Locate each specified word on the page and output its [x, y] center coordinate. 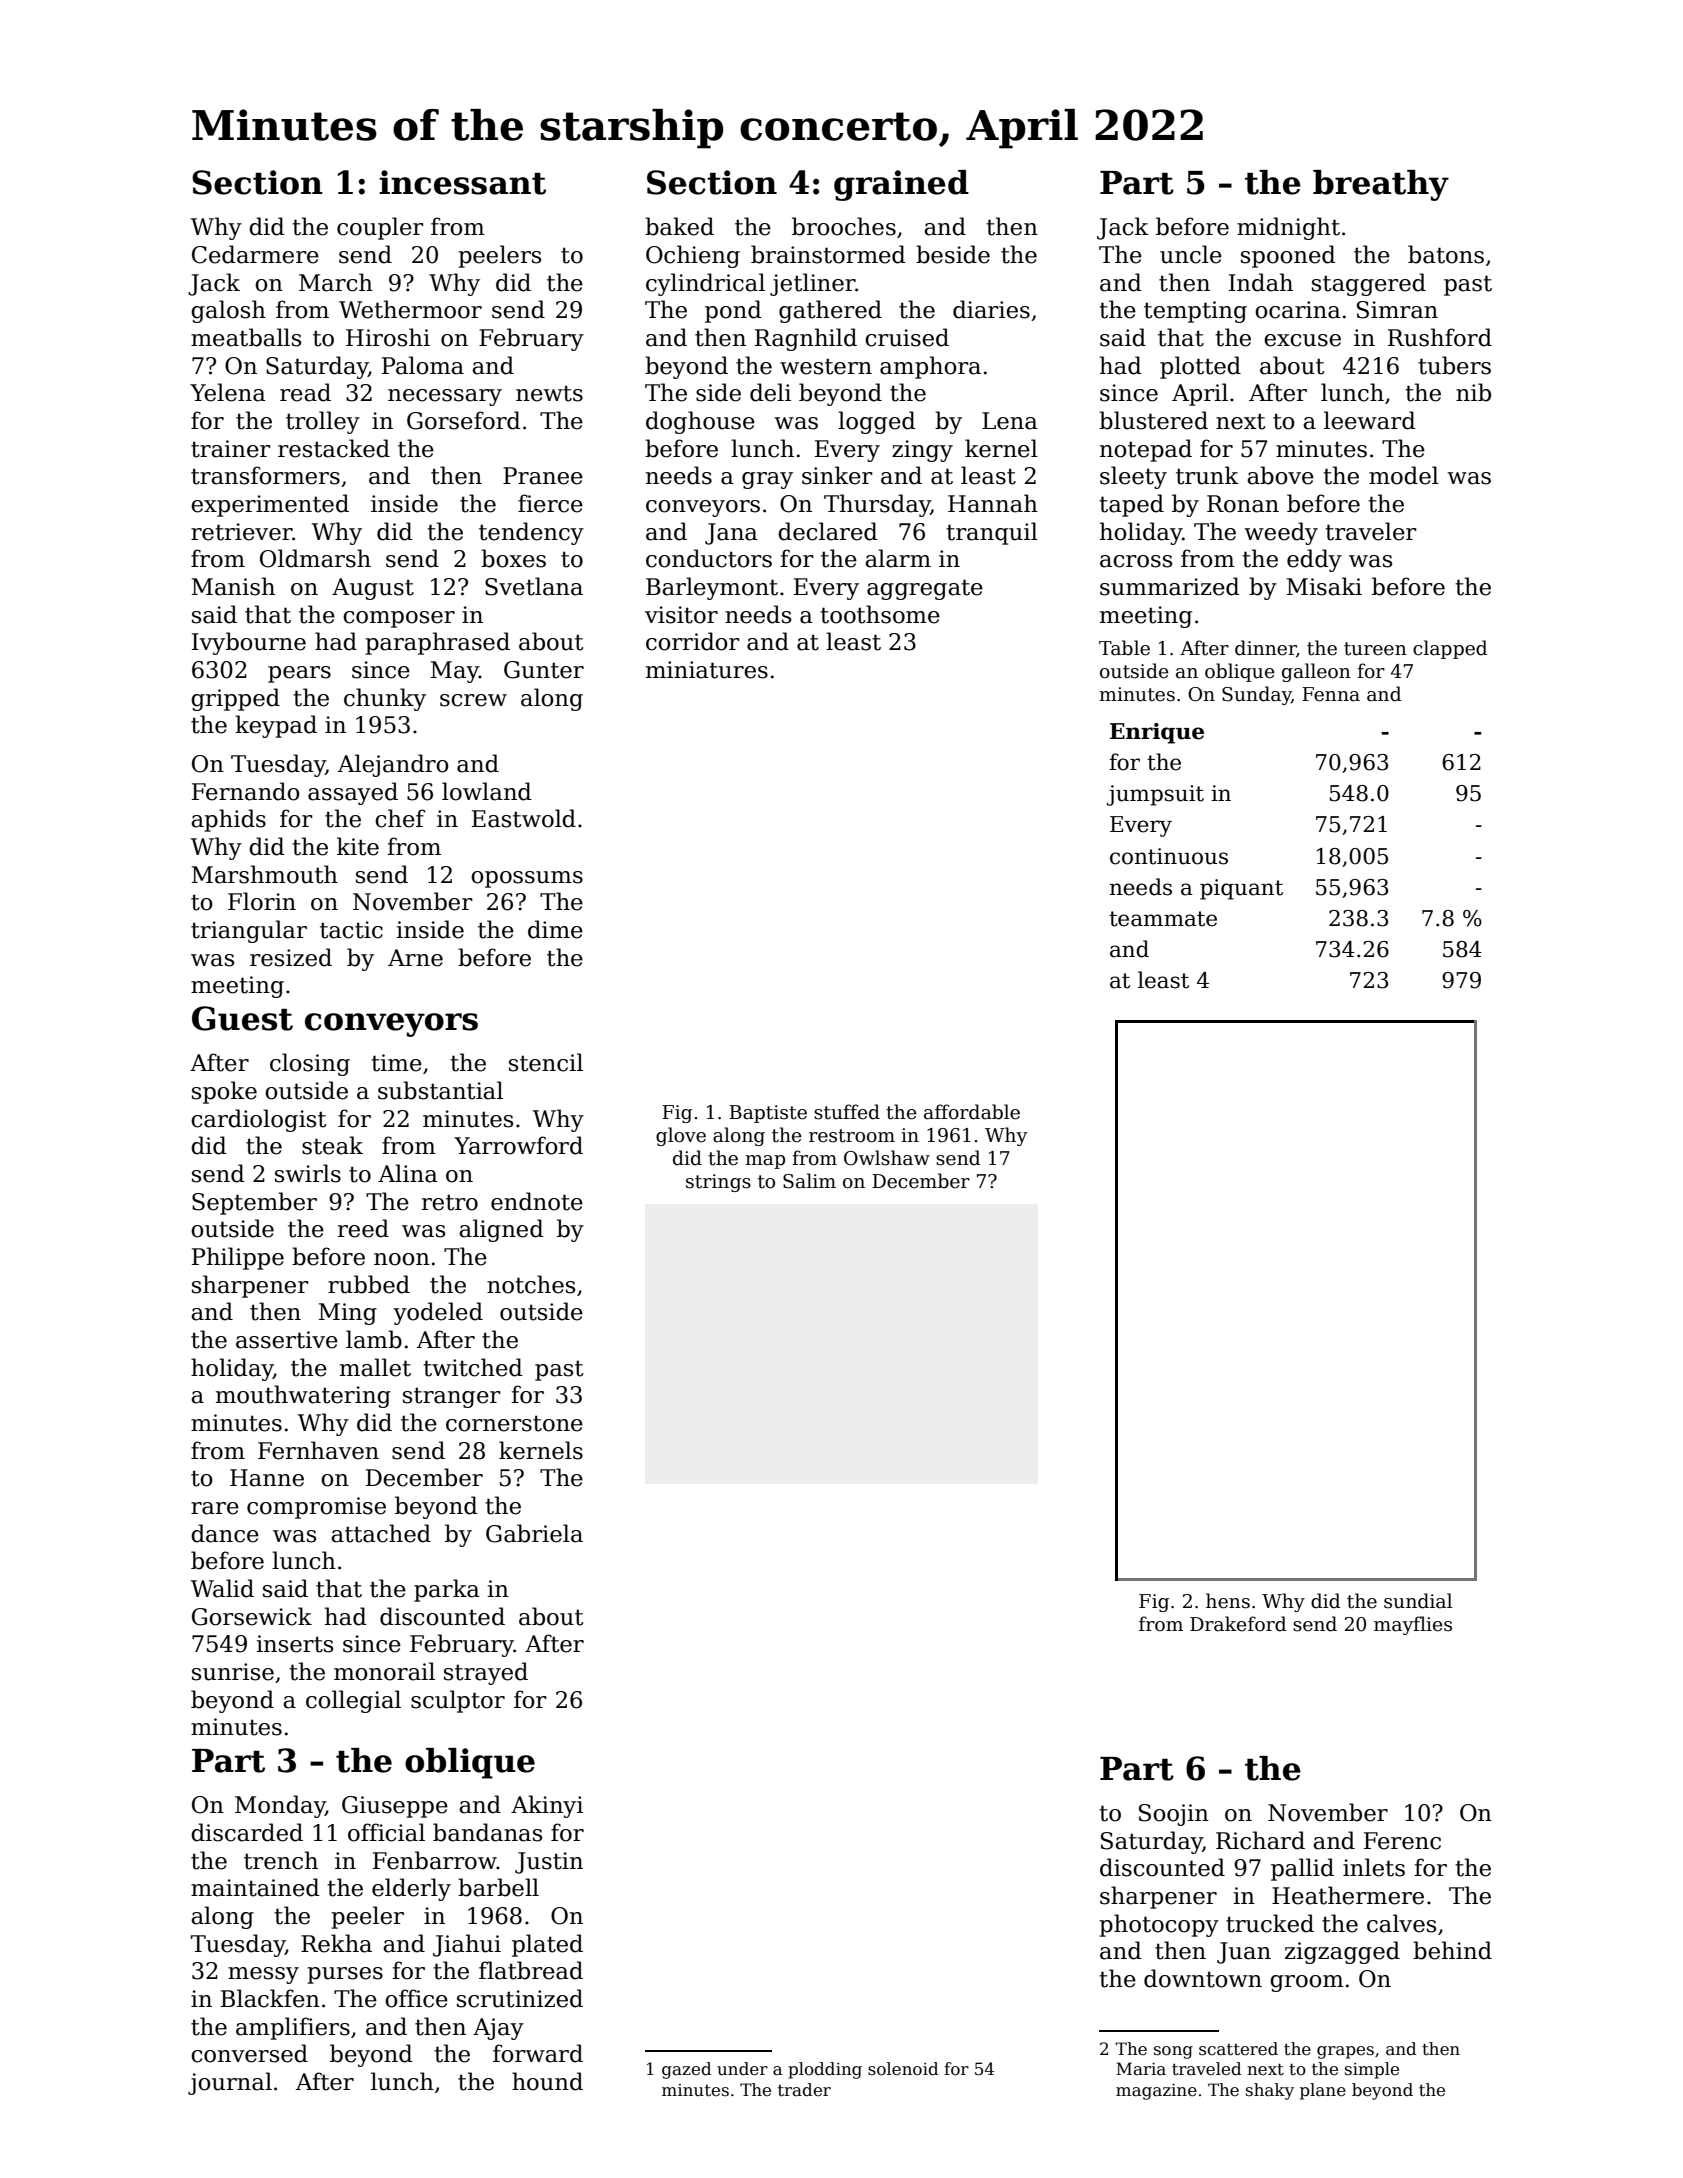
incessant [462, 182]
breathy [1381, 185]
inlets [1374, 1867]
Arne [415, 958]
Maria [1141, 2069]
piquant [1241, 889]
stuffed [847, 1112]
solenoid [903, 2069]
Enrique [1157, 733]
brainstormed [828, 254]
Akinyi [547, 1806]
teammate [1163, 919]
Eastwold [524, 818]
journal [230, 2083]
